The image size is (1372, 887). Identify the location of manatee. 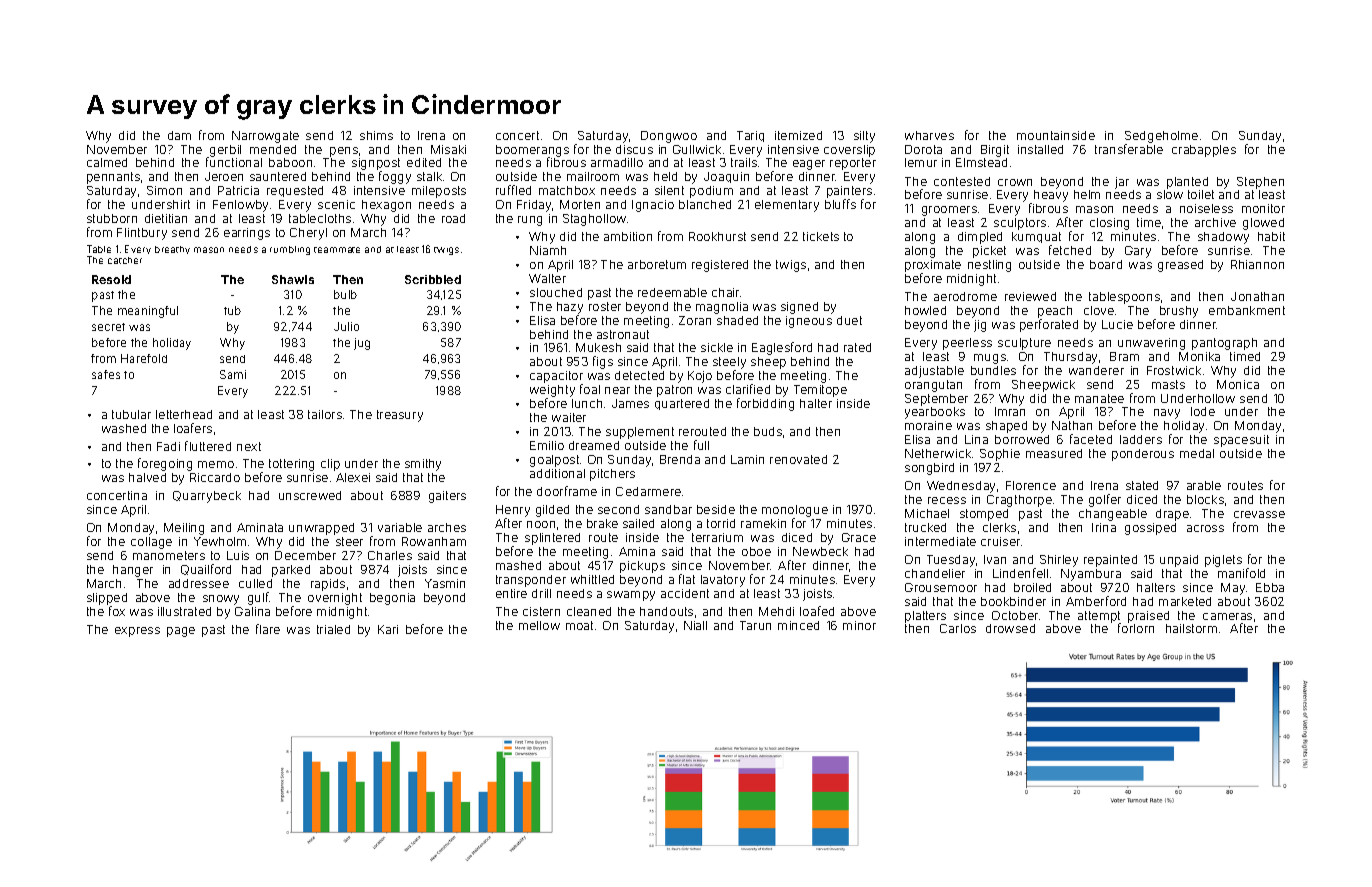
(1099, 398).
